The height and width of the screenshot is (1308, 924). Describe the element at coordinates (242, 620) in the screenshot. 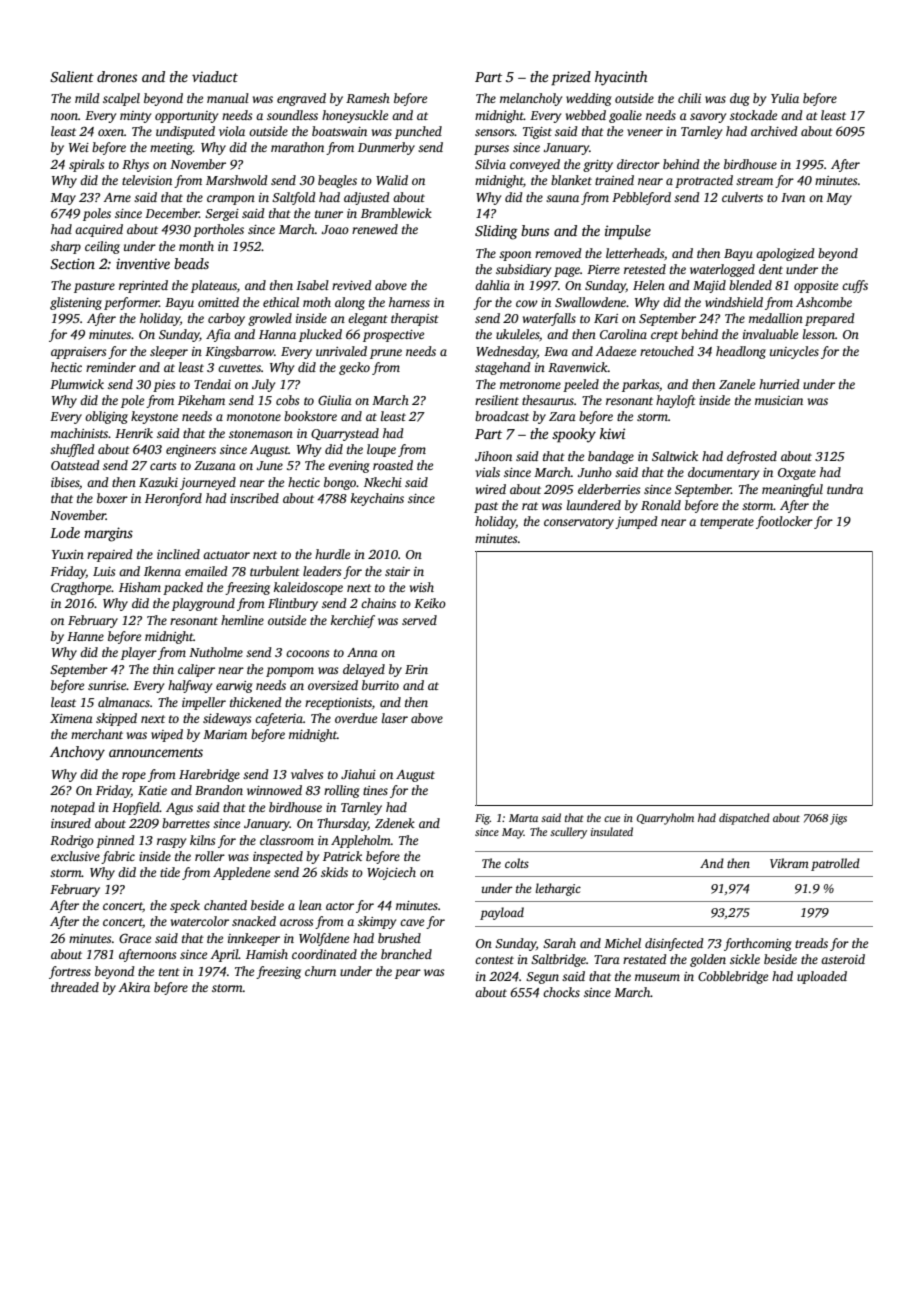

I see `hemline` at that location.
